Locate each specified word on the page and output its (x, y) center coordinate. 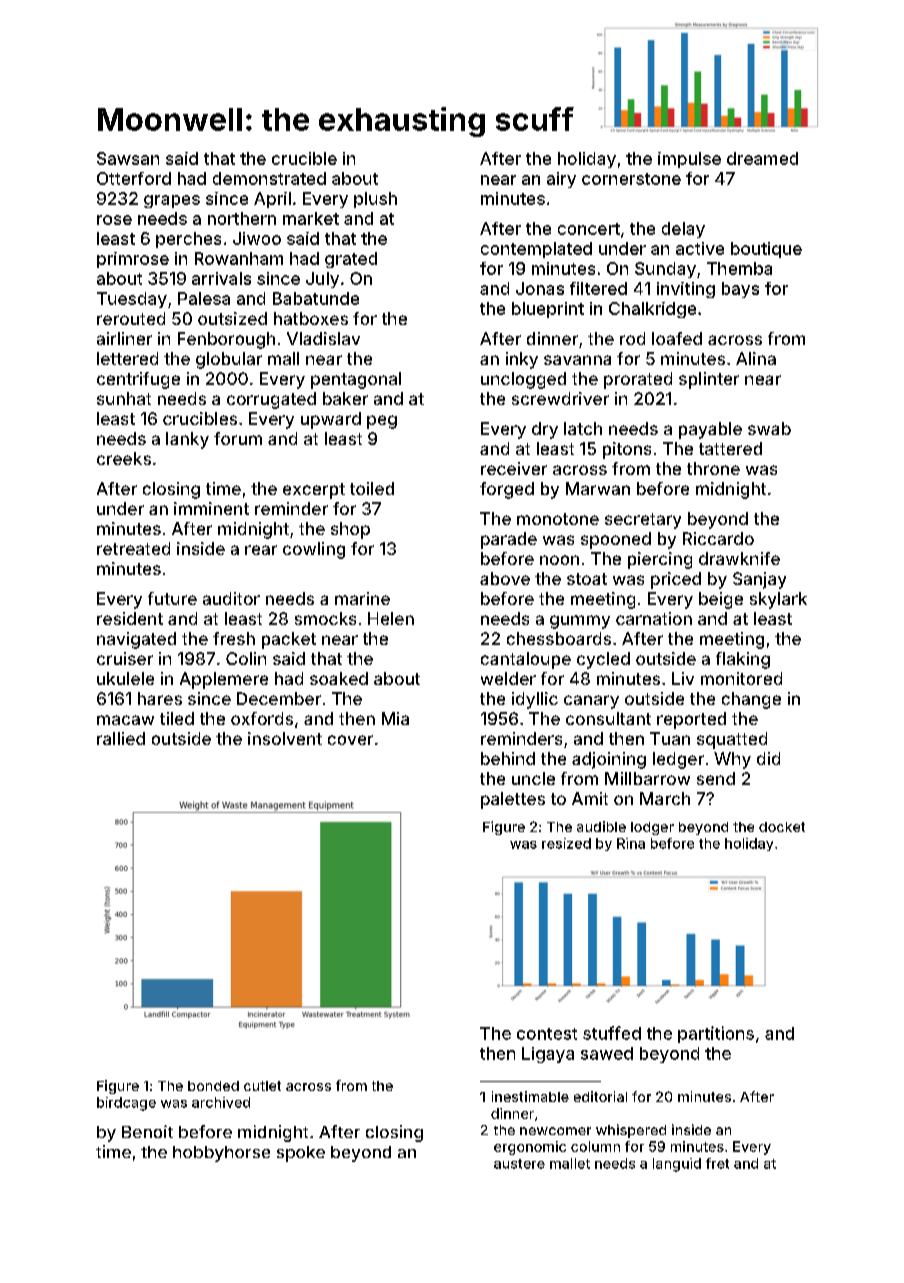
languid (677, 1165)
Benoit (147, 1131)
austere (519, 1164)
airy (561, 180)
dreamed (762, 158)
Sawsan (128, 158)
